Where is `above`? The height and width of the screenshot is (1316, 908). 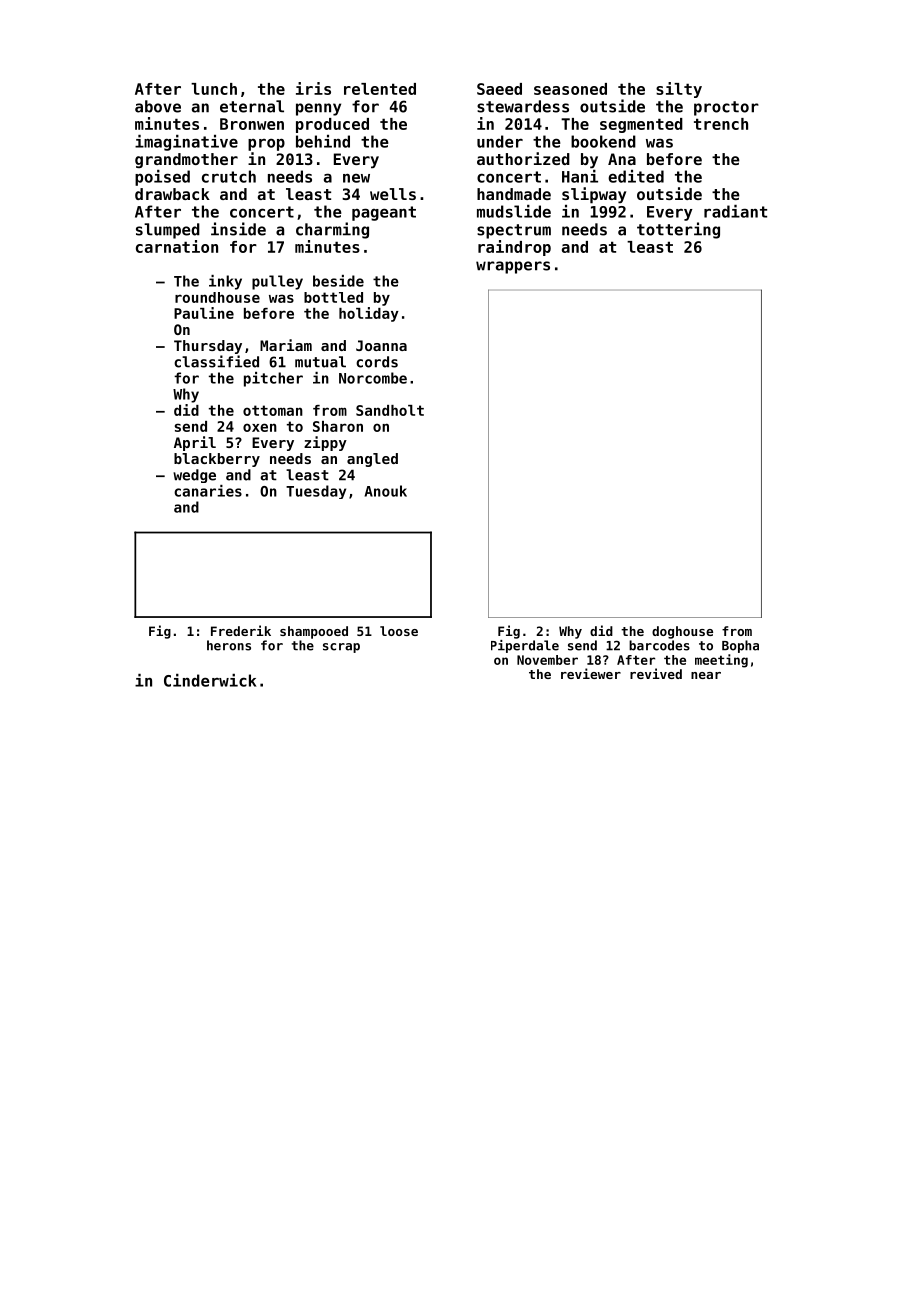
above is located at coordinates (158, 106).
